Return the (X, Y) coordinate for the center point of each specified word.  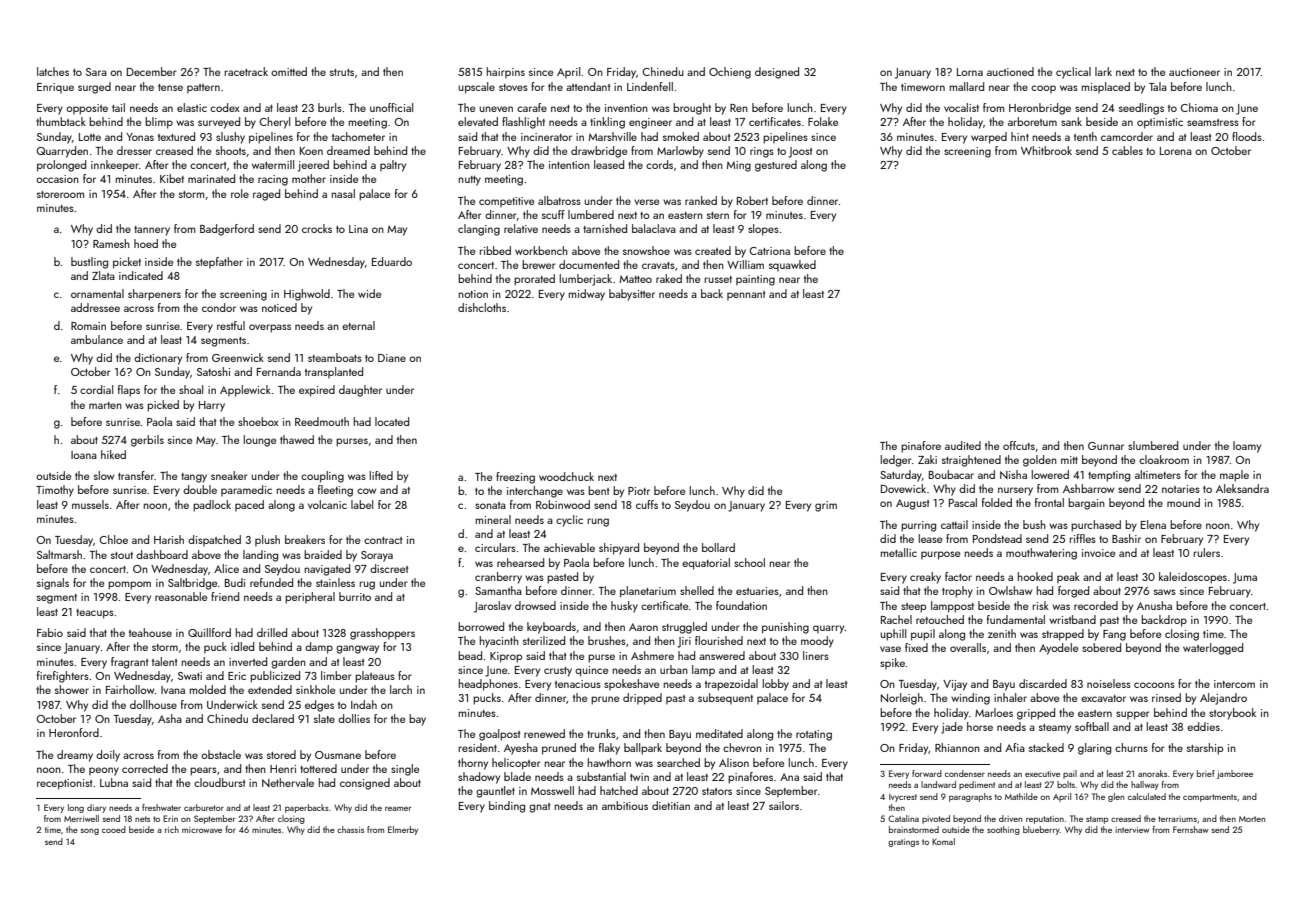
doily (108, 756)
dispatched (214, 540)
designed (777, 73)
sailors (784, 805)
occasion (57, 179)
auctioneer (1194, 72)
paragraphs (970, 797)
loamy (1247, 447)
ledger (896, 461)
